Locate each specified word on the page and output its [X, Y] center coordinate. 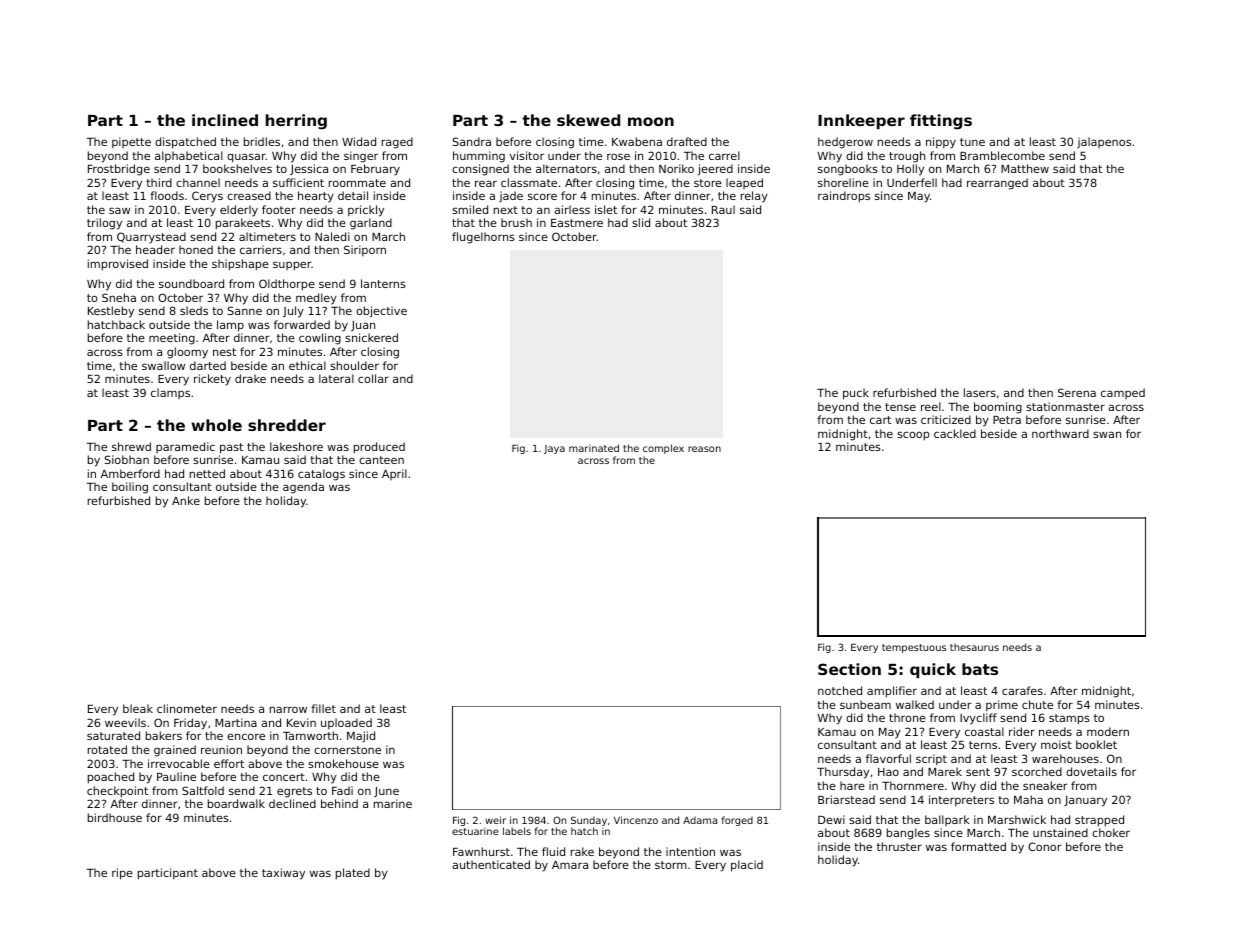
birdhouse [115, 817]
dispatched [185, 143]
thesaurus [974, 647]
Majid [361, 736]
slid [641, 222]
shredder [287, 425]
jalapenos [1104, 142]
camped [1123, 393]
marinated [594, 448]
